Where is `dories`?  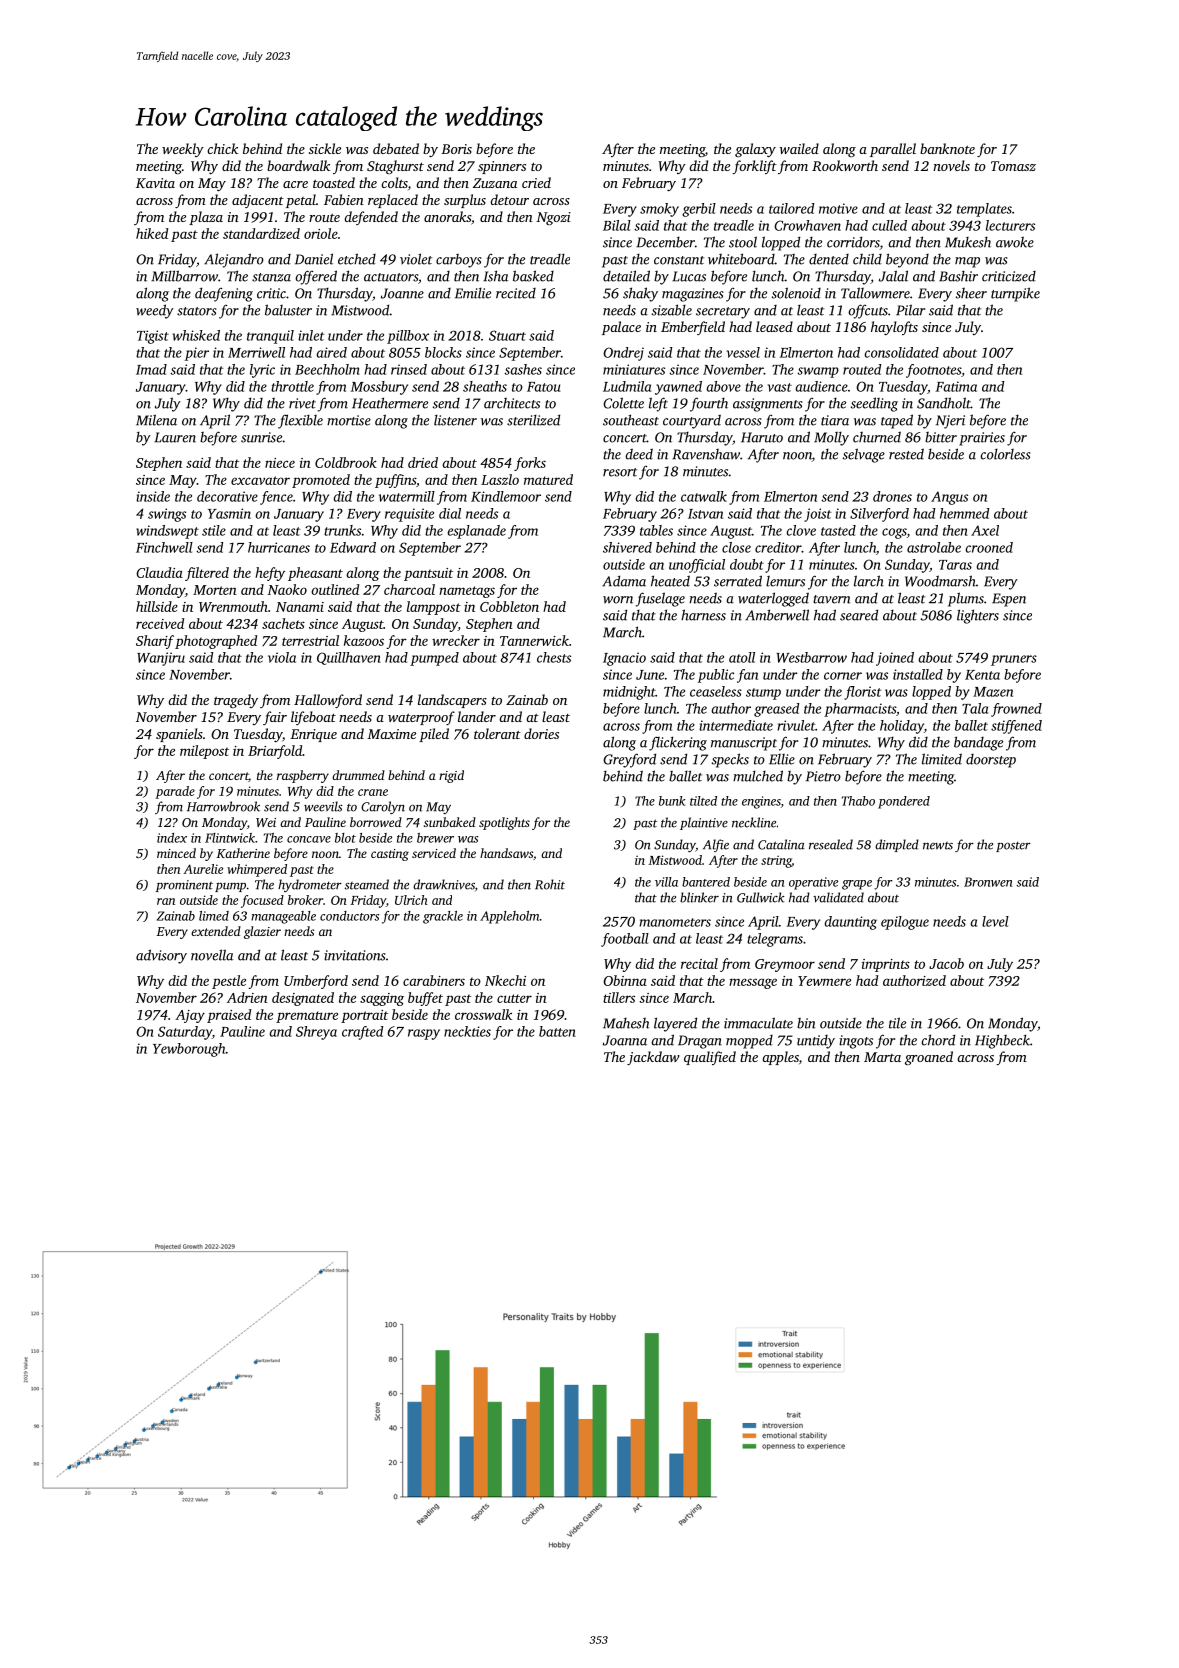
dories is located at coordinates (541, 733).
